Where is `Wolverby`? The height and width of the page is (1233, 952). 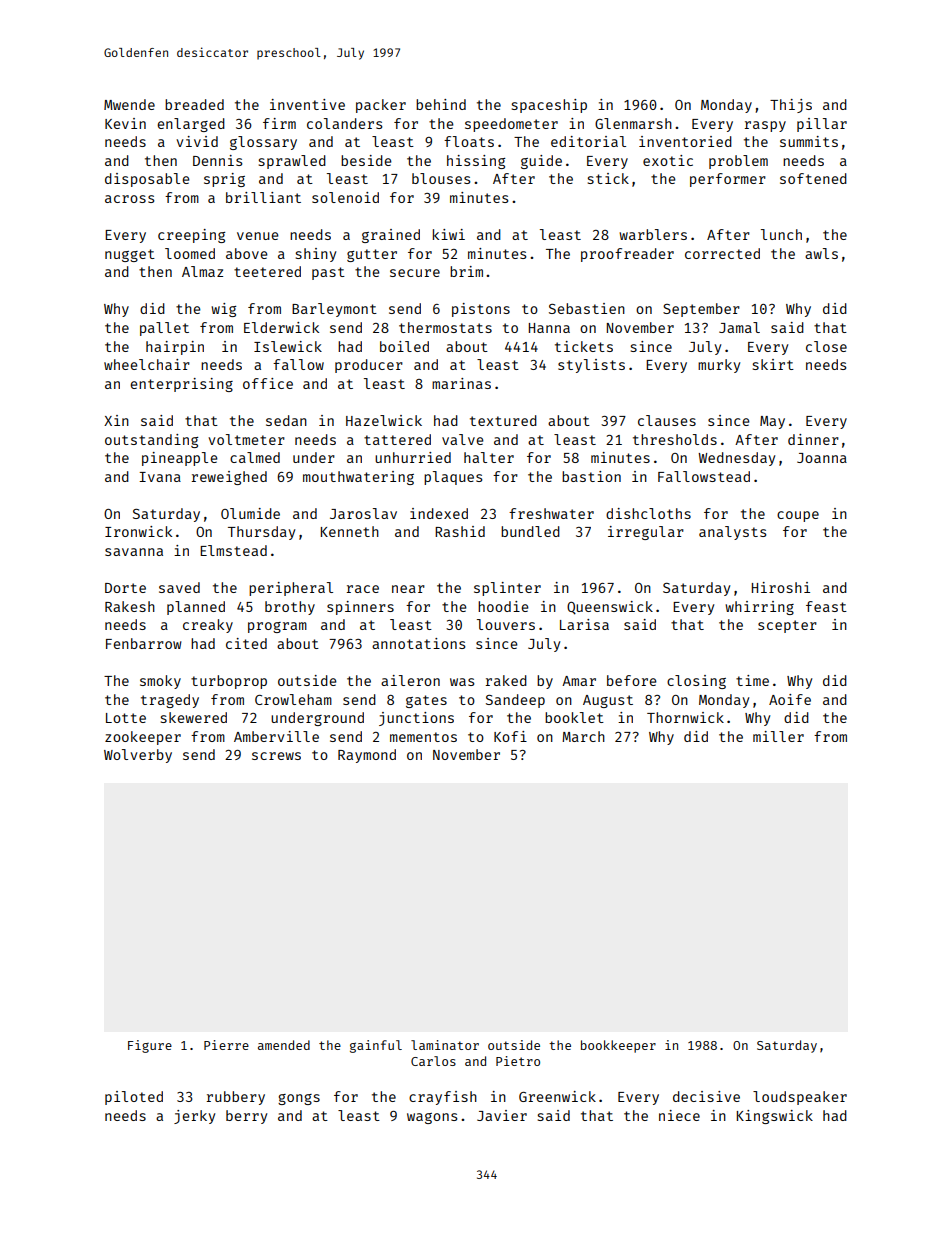
Wolverby is located at coordinates (138, 756).
